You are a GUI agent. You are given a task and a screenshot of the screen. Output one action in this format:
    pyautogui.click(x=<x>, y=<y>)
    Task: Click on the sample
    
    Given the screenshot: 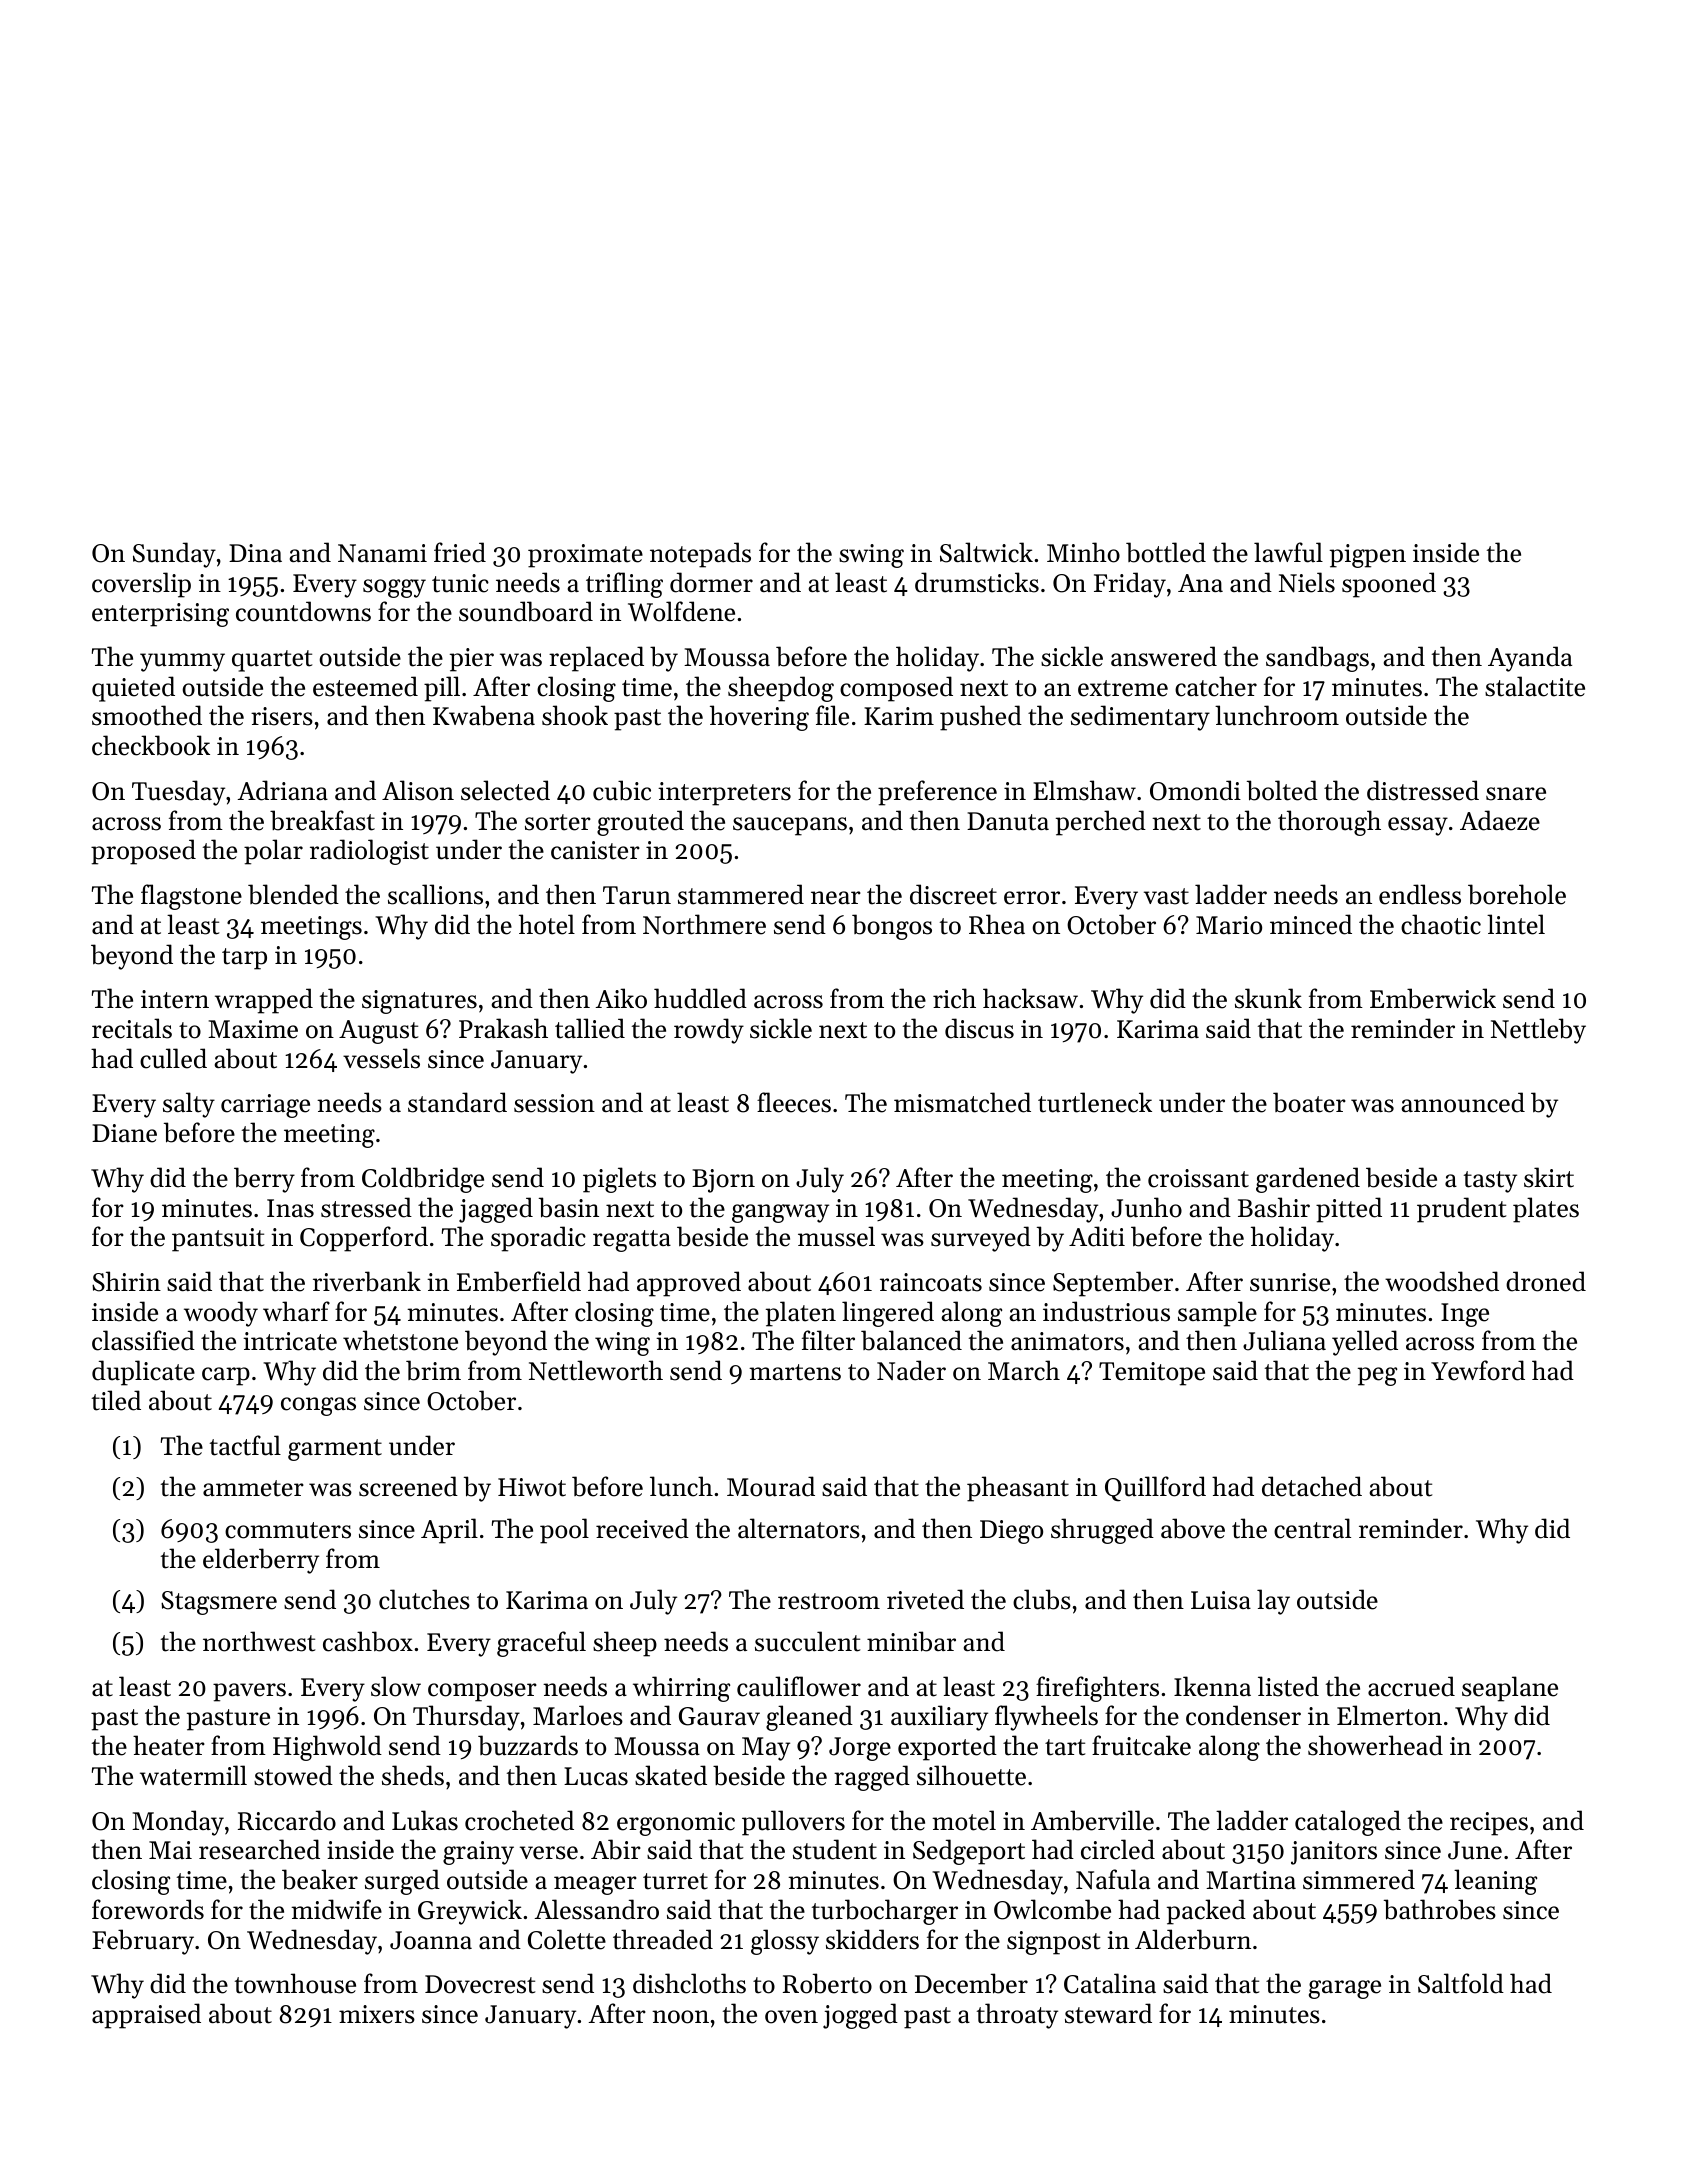 What is the action you would take?
    pyautogui.click(x=1217, y=1314)
